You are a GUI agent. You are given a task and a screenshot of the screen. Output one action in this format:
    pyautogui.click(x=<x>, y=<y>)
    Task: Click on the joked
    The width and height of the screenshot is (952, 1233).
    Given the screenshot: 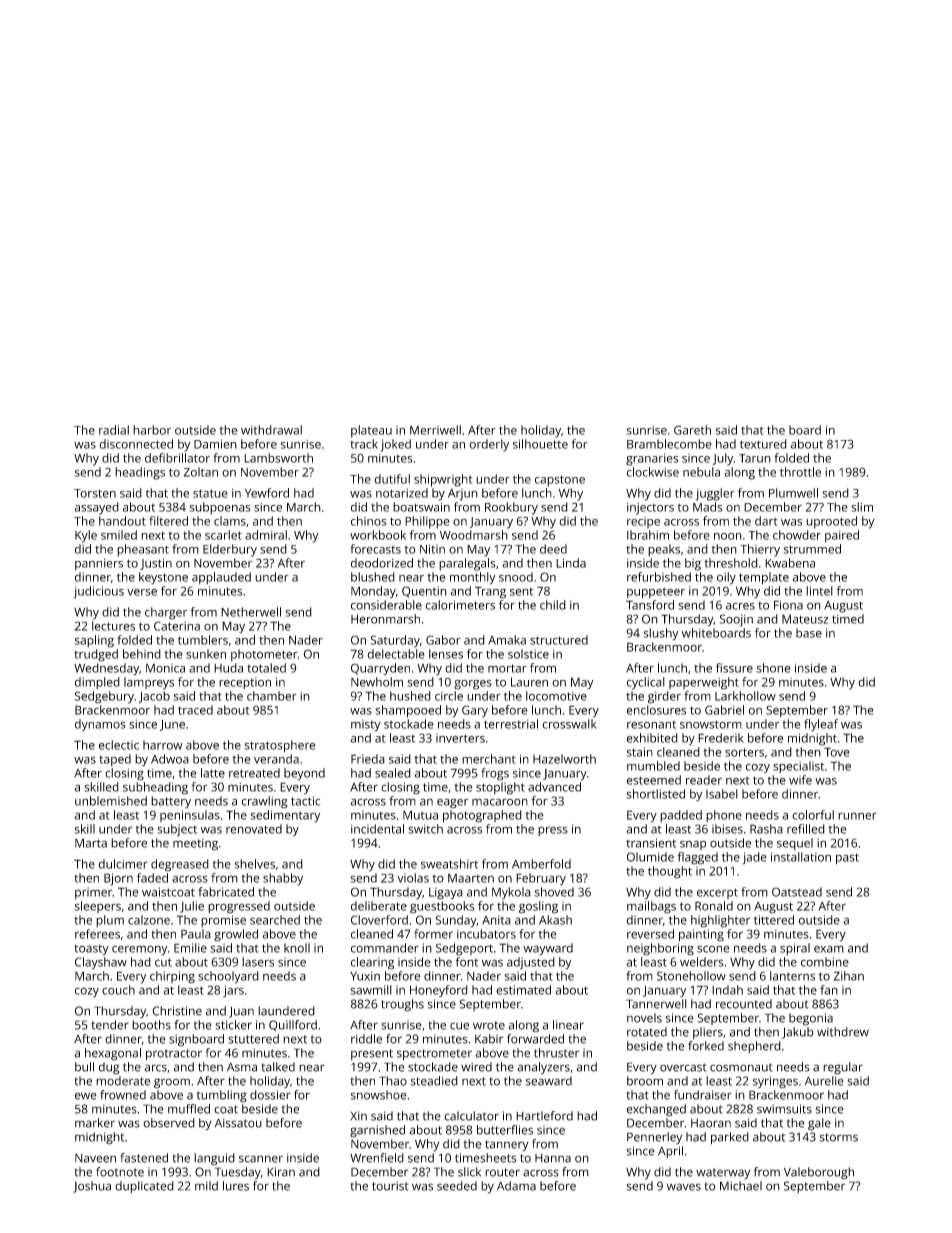 What is the action you would take?
    pyautogui.click(x=395, y=445)
